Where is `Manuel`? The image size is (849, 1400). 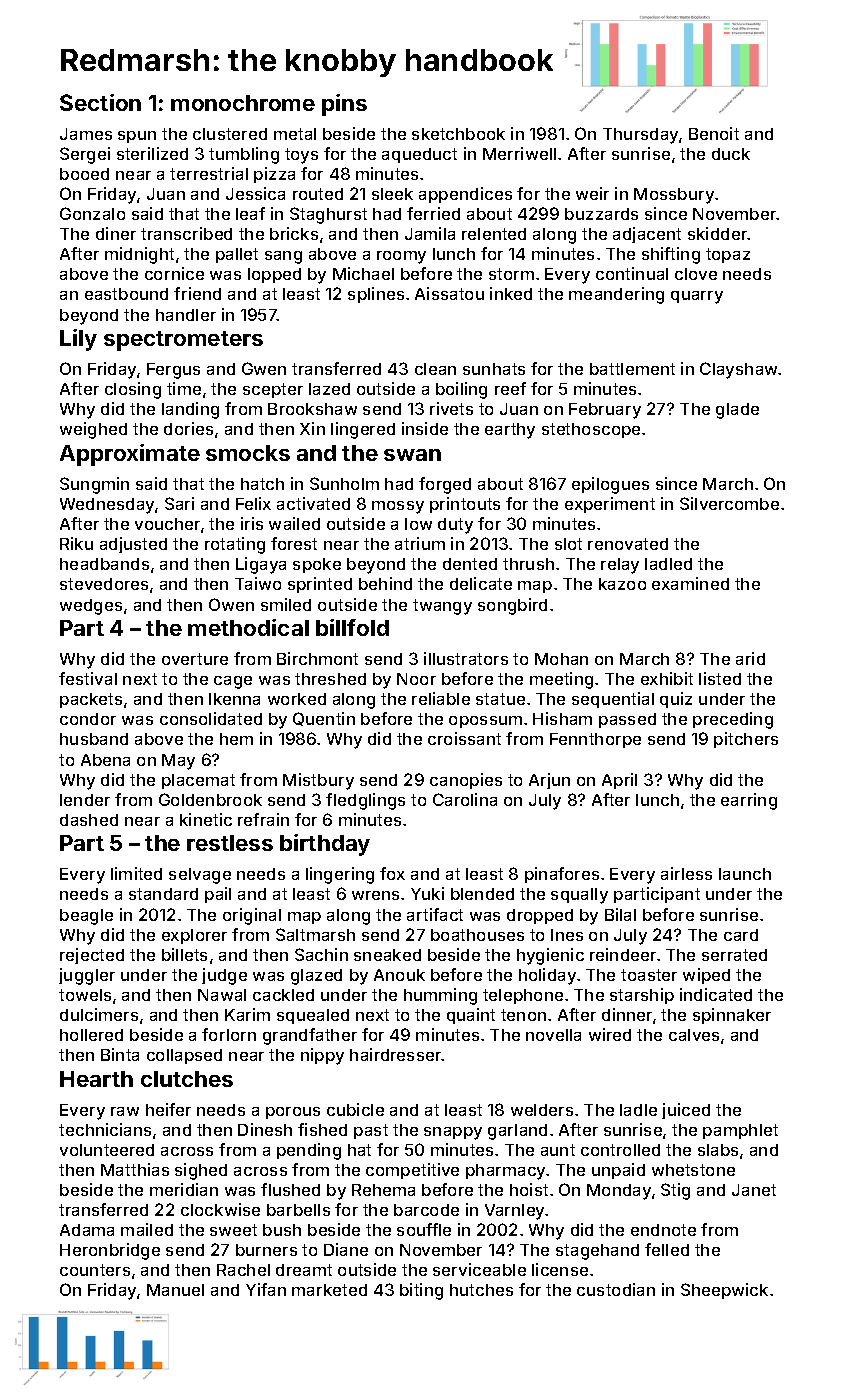 Manuel is located at coordinates (175, 1290).
